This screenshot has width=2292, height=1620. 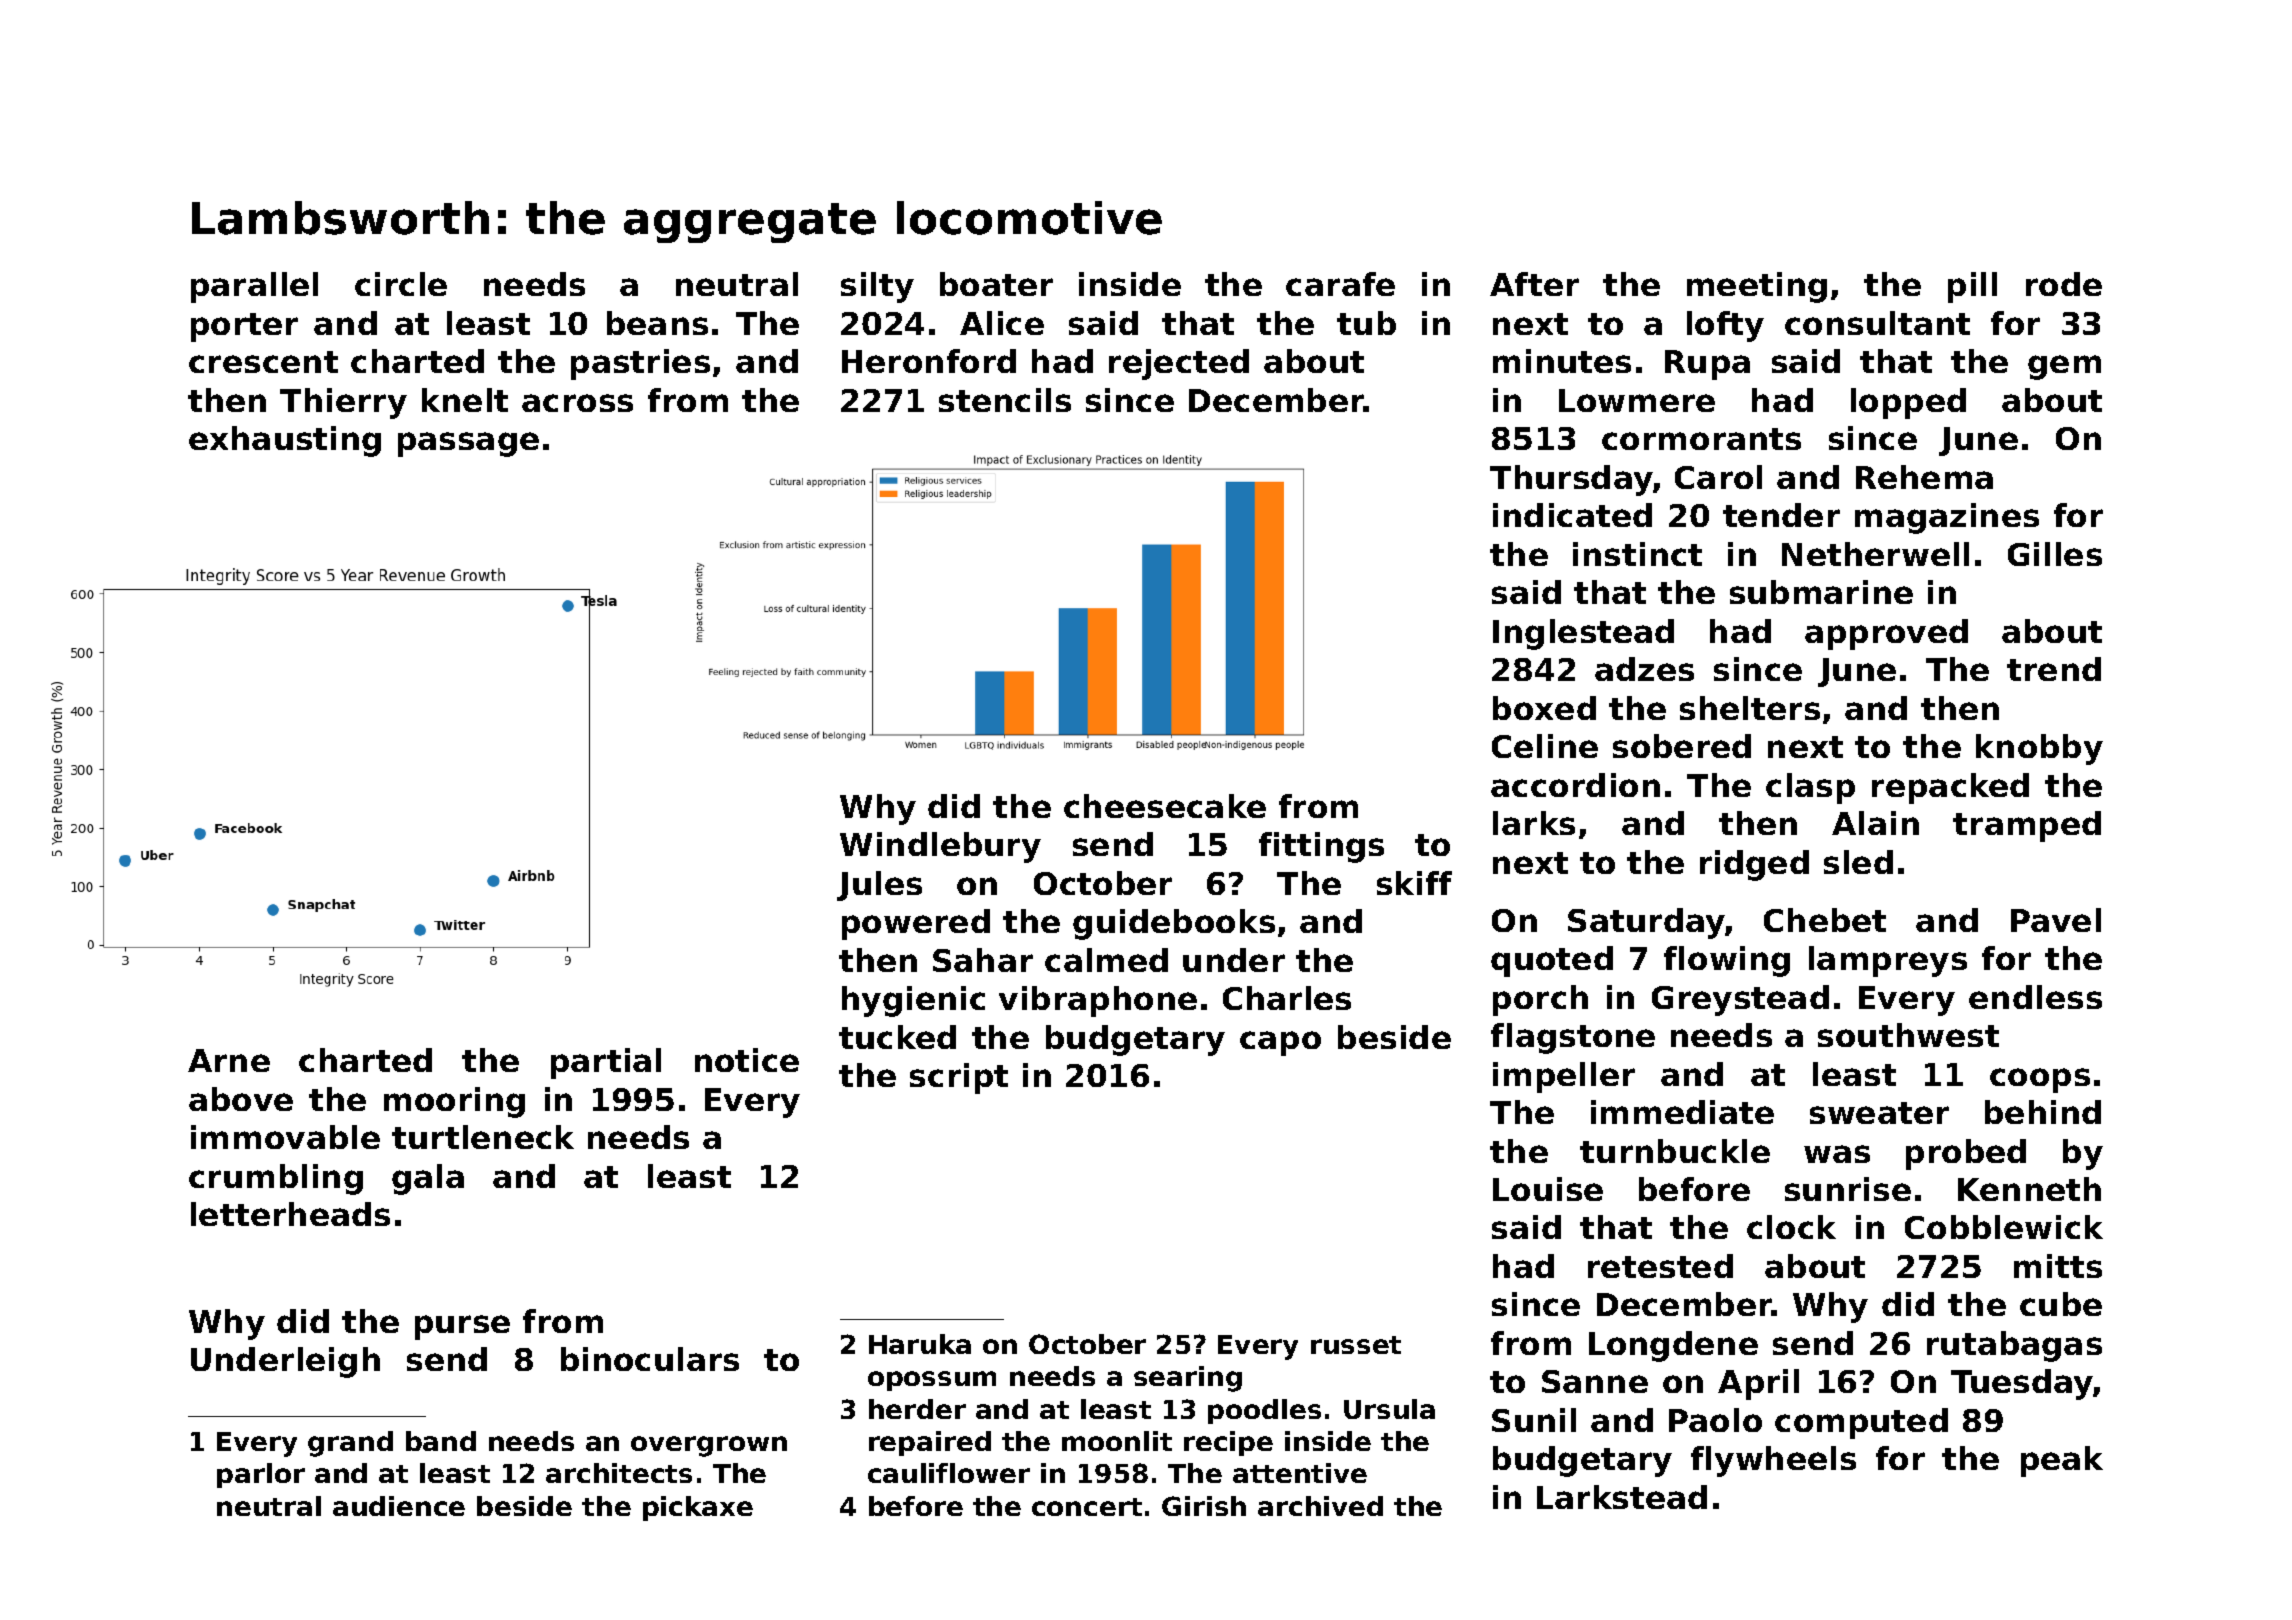 What do you see at coordinates (462, 1327) in the screenshot?
I see `purse` at bounding box center [462, 1327].
